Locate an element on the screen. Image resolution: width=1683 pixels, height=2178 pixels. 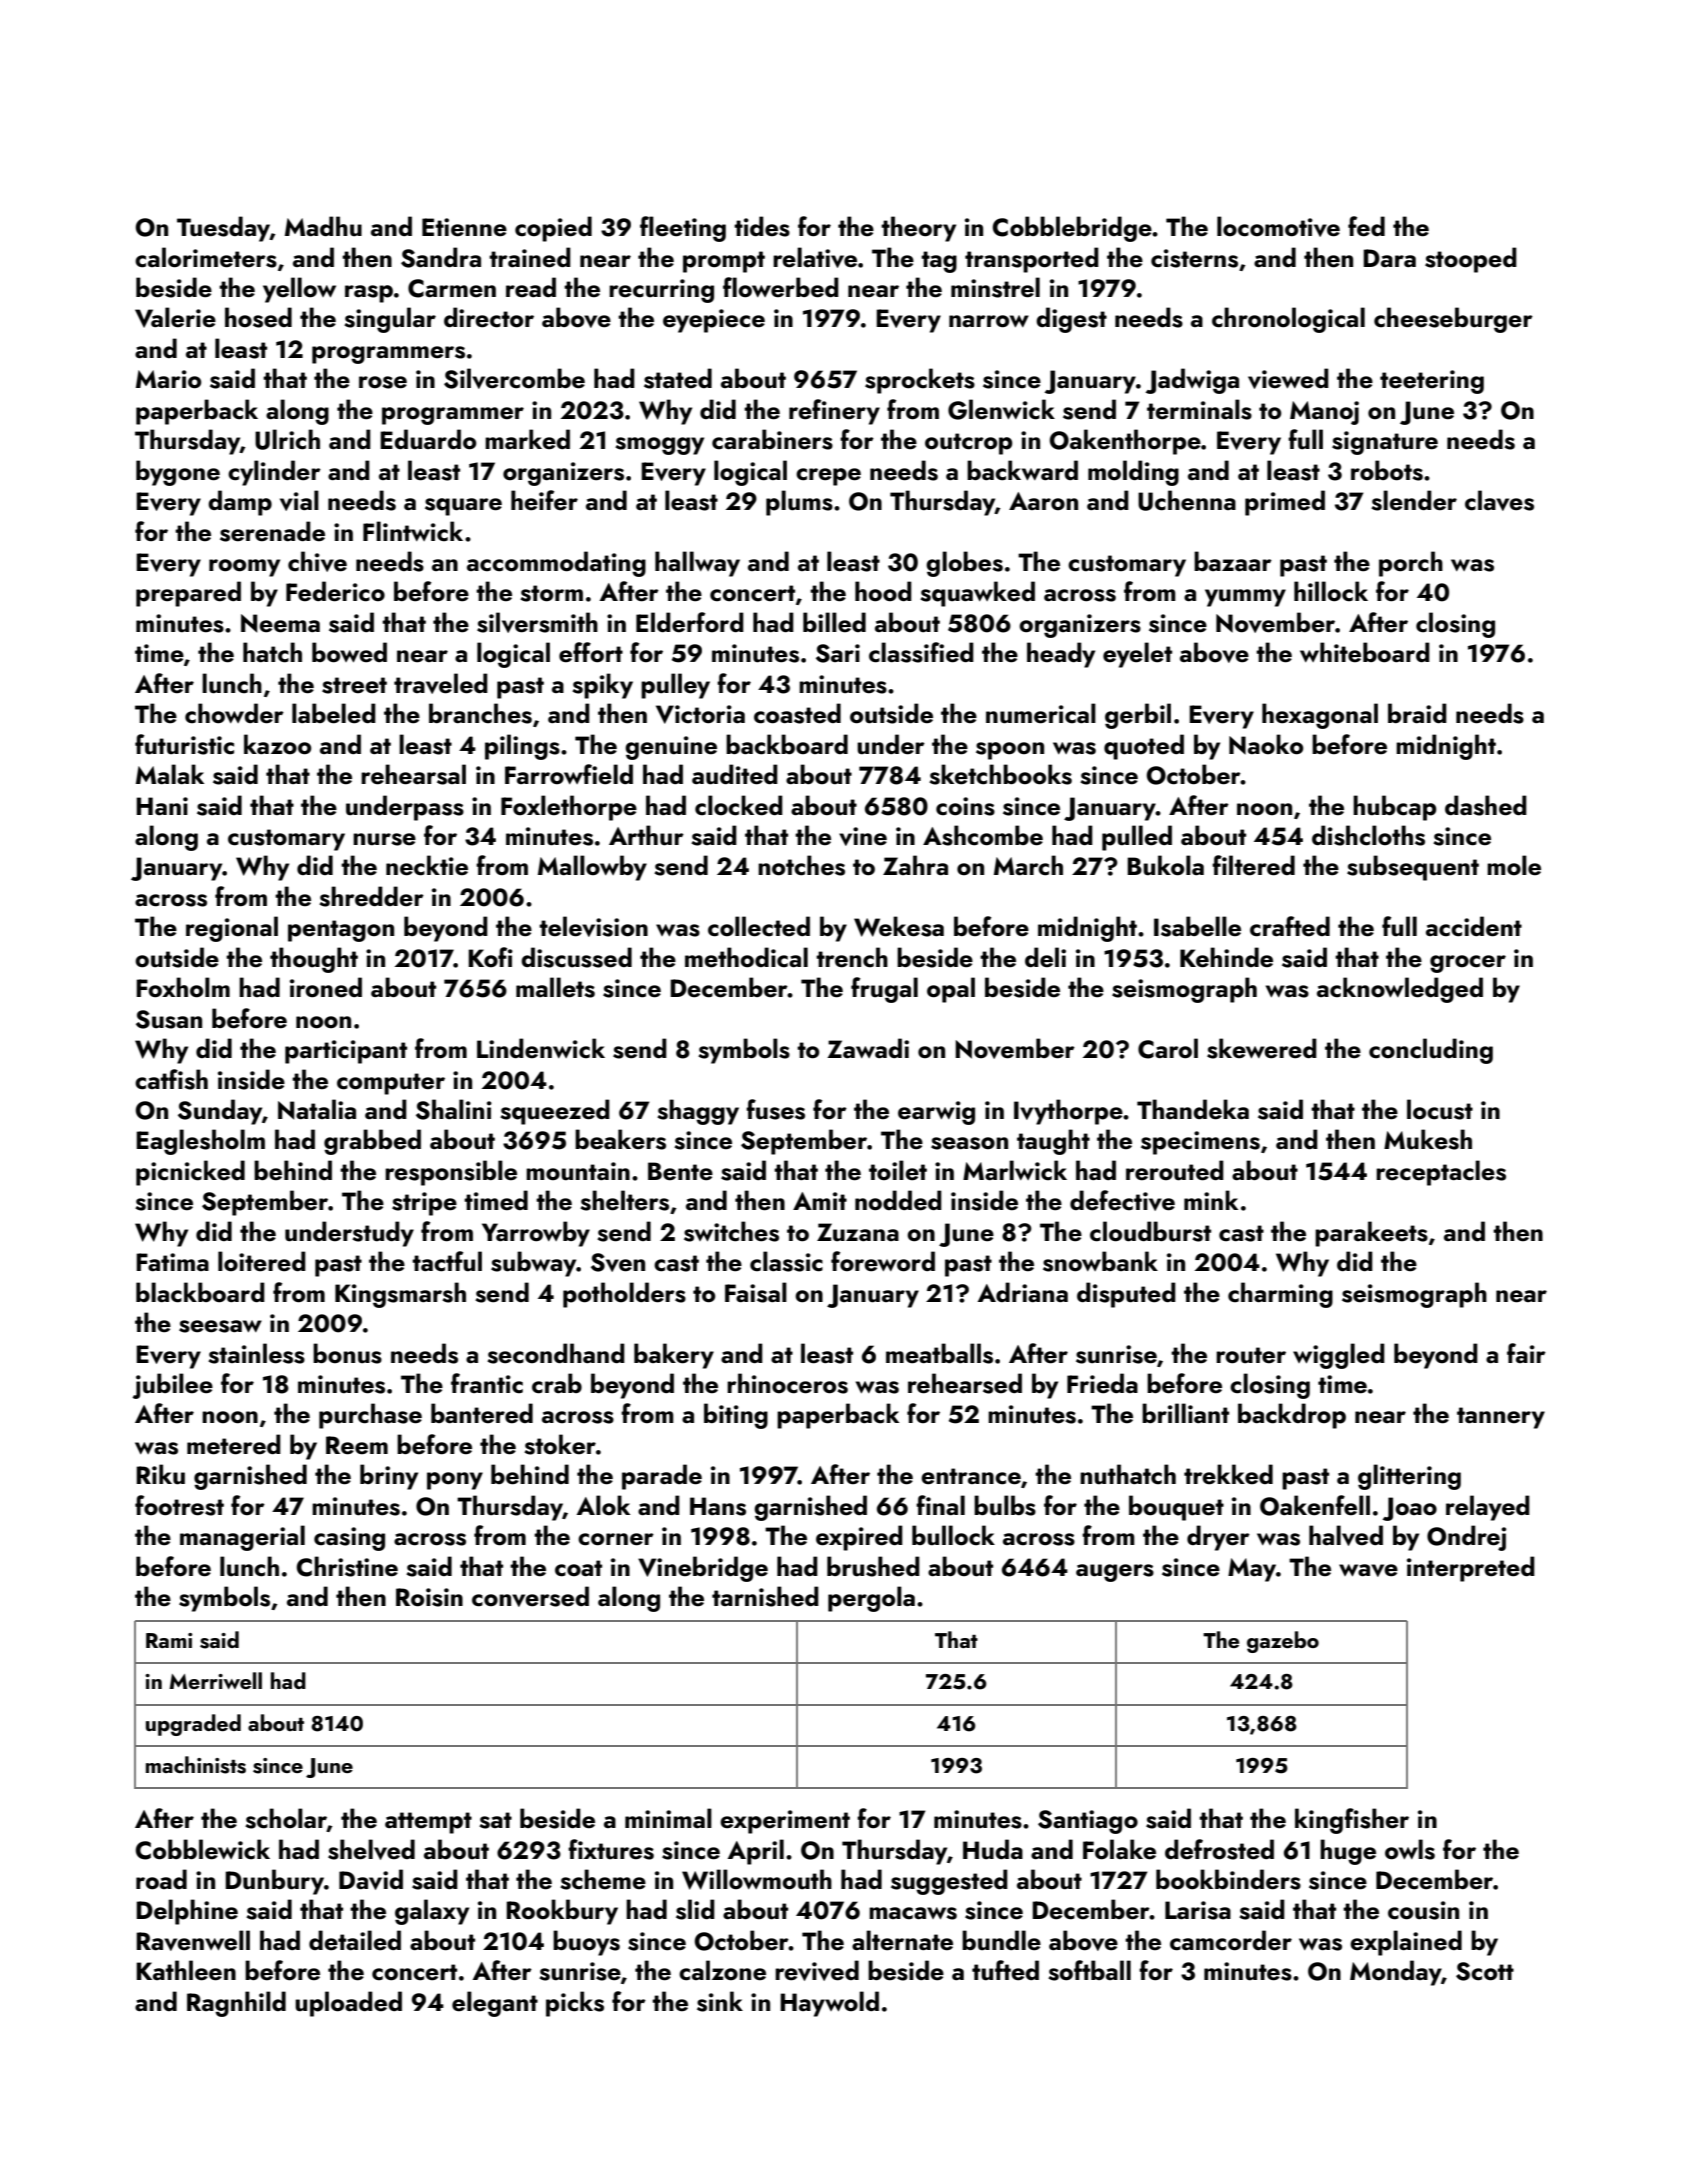
Kingsmarsh is located at coordinates (400, 1295).
